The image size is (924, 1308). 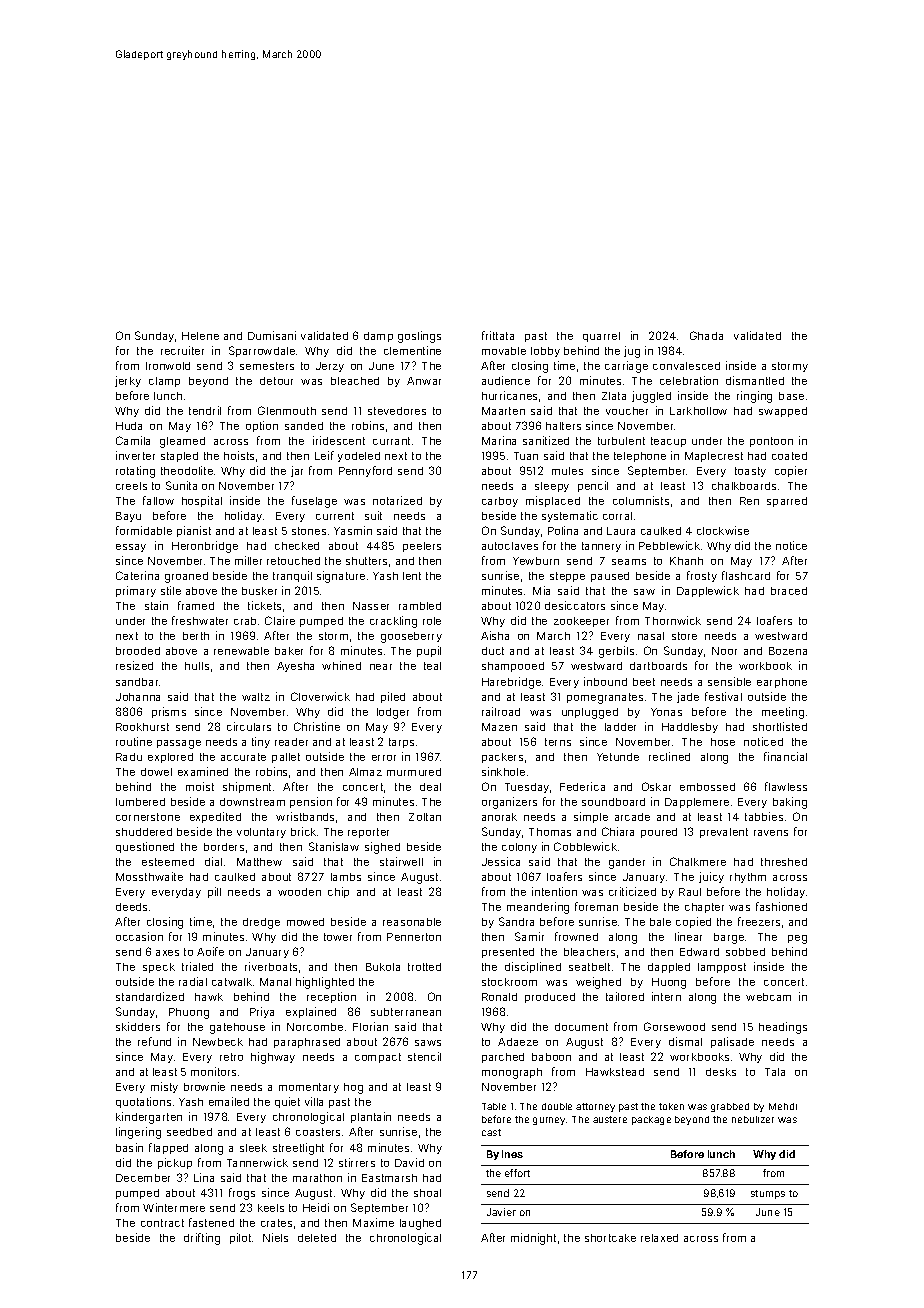 What do you see at coordinates (256, 697) in the page?
I see `waltz` at bounding box center [256, 697].
